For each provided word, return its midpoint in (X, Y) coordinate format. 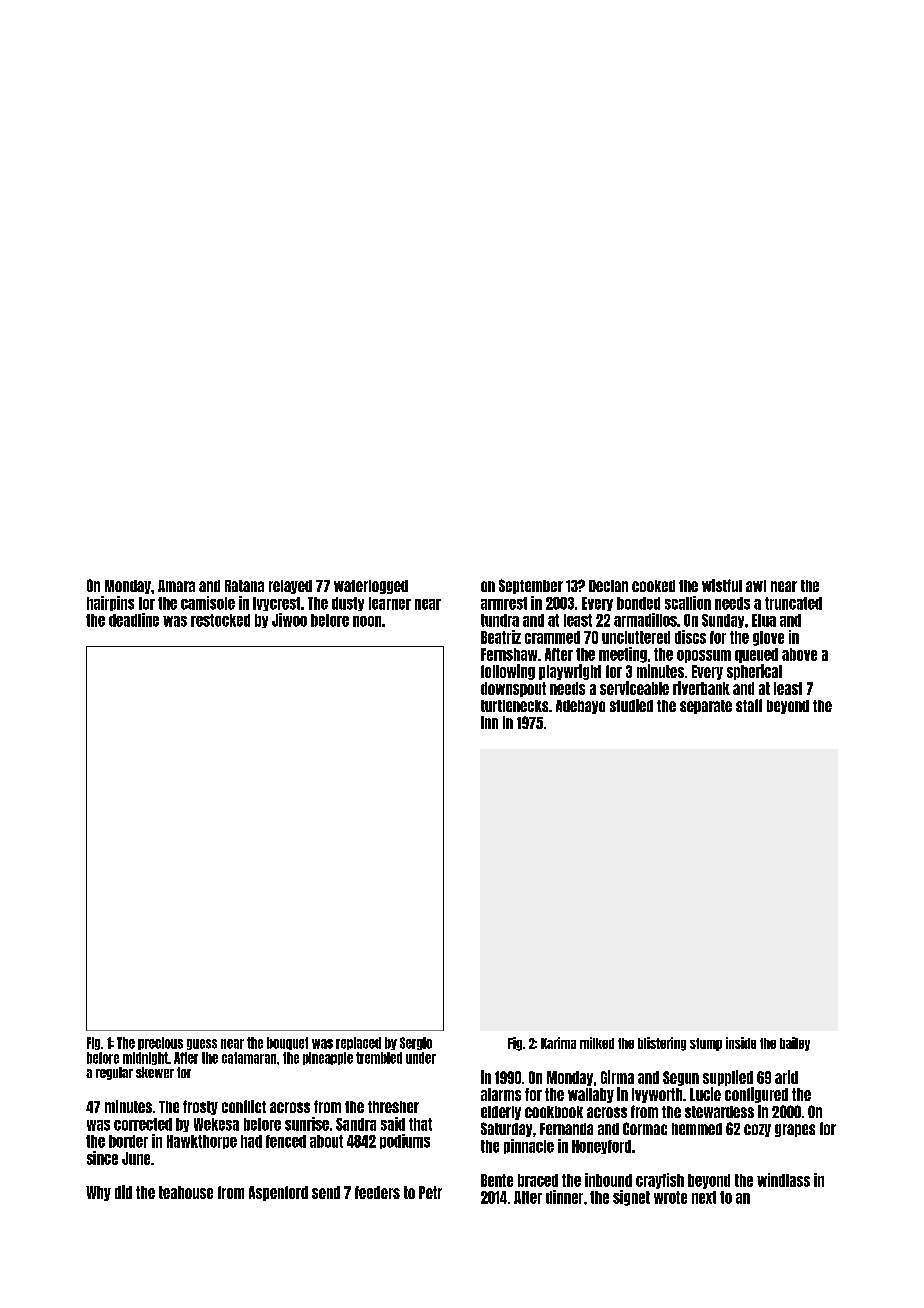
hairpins (110, 603)
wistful (722, 585)
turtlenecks (514, 706)
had (251, 1141)
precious (160, 1043)
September (531, 586)
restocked (220, 620)
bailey (795, 1044)
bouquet (287, 1043)
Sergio (416, 1043)
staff (749, 705)
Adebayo (580, 707)
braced (538, 1180)
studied (631, 705)
